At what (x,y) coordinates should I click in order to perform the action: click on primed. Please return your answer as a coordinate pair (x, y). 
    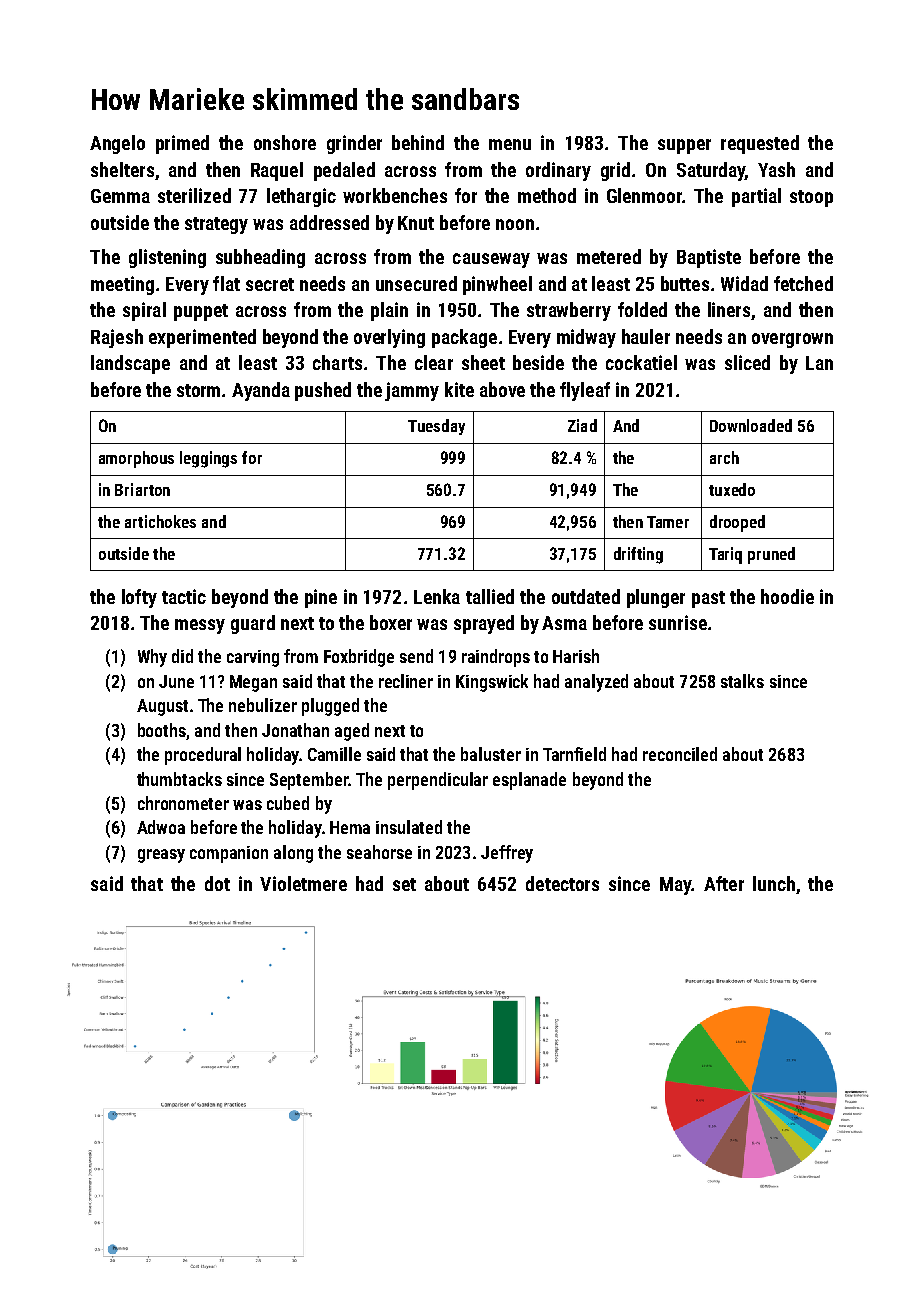
    Looking at the image, I should click on (182, 144).
